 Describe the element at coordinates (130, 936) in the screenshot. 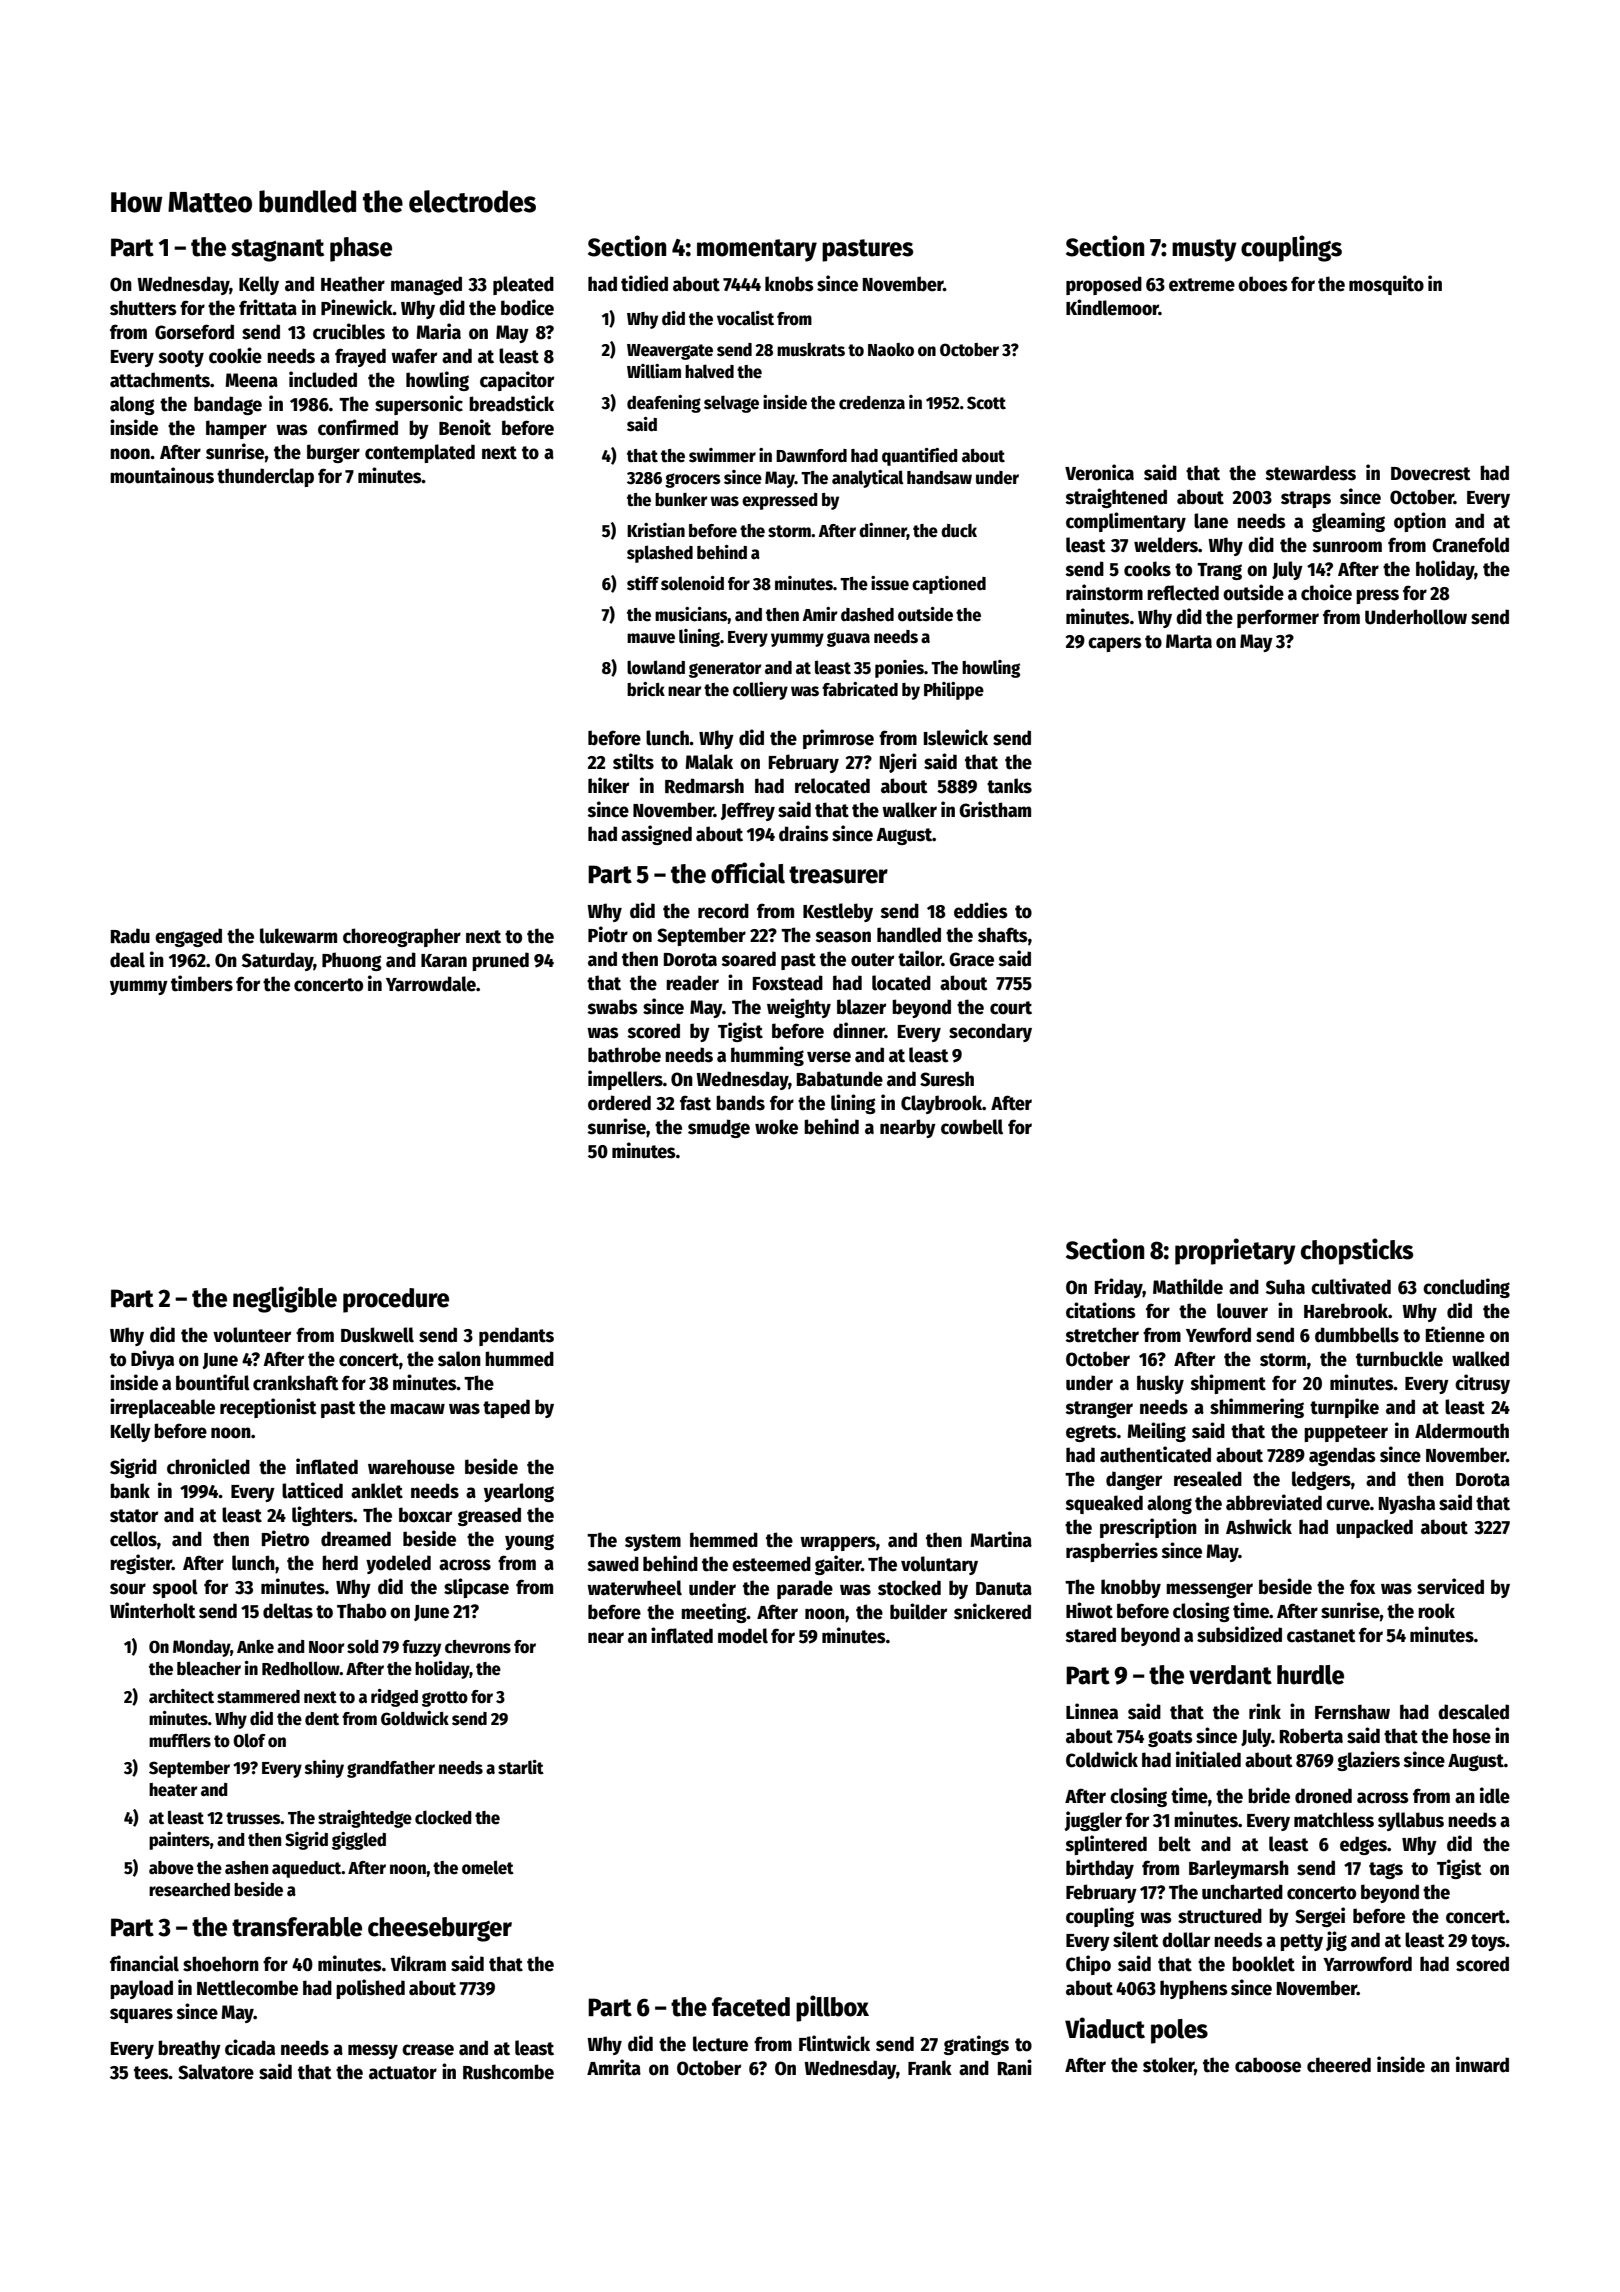

I see `Radu` at that location.
